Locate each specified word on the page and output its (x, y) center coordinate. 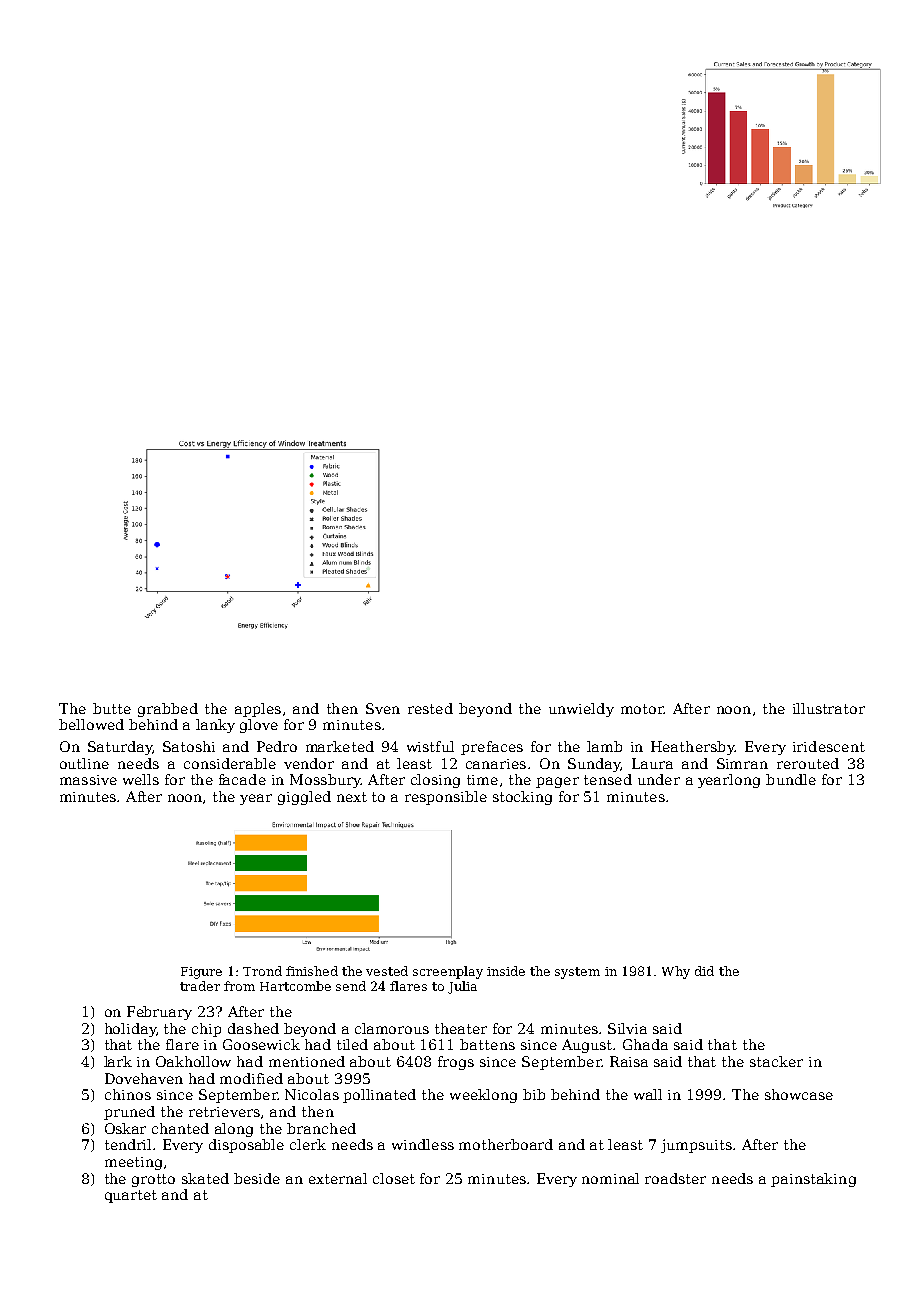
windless (423, 1144)
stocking (522, 798)
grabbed (168, 710)
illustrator (829, 708)
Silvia (627, 1028)
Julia (462, 987)
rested (430, 708)
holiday (130, 1030)
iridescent (829, 746)
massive (88, 780)
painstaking (813, 1180)
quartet (131, 1196)
